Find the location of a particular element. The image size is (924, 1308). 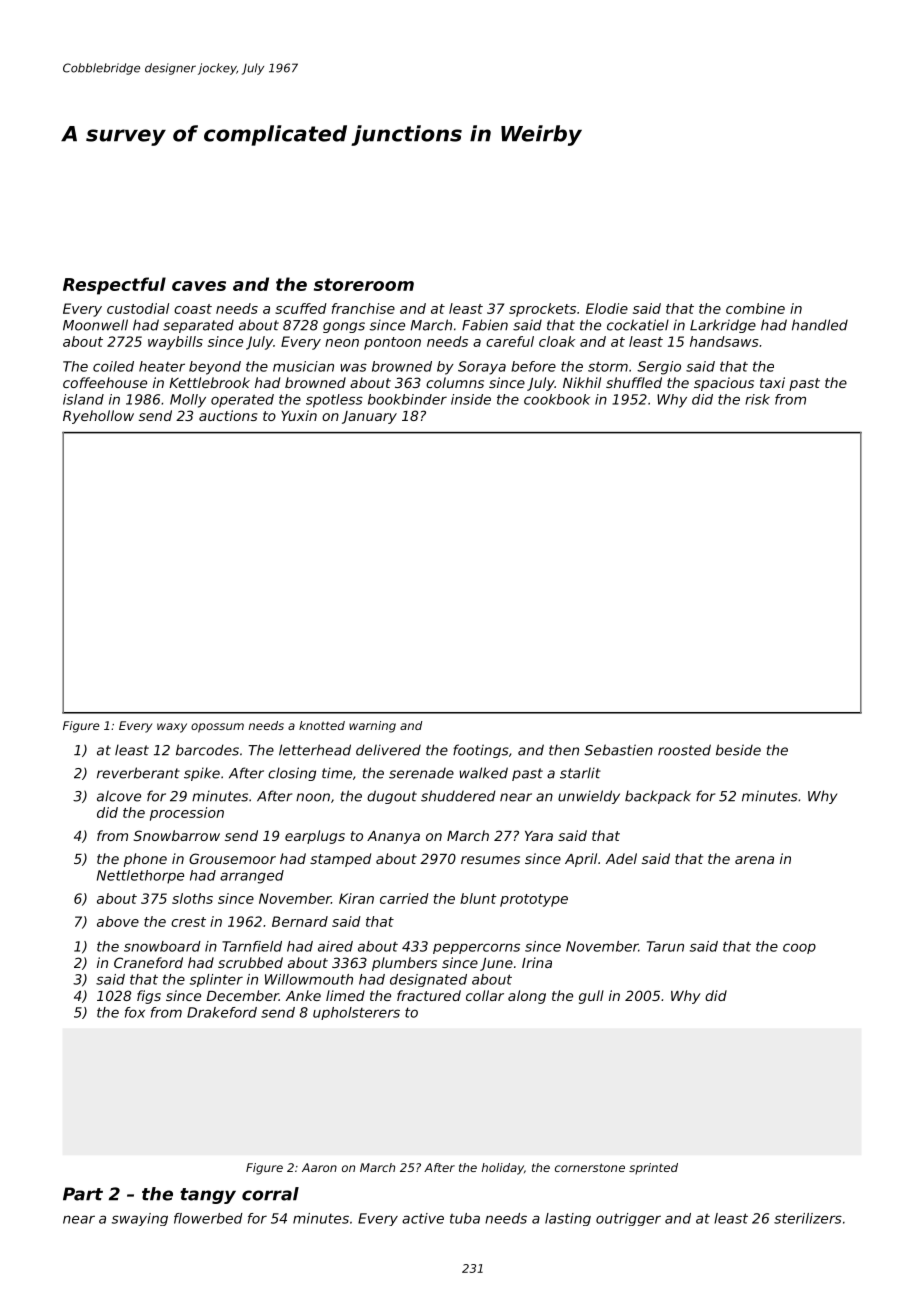

Respectful is located at coordinates (114, 286).
